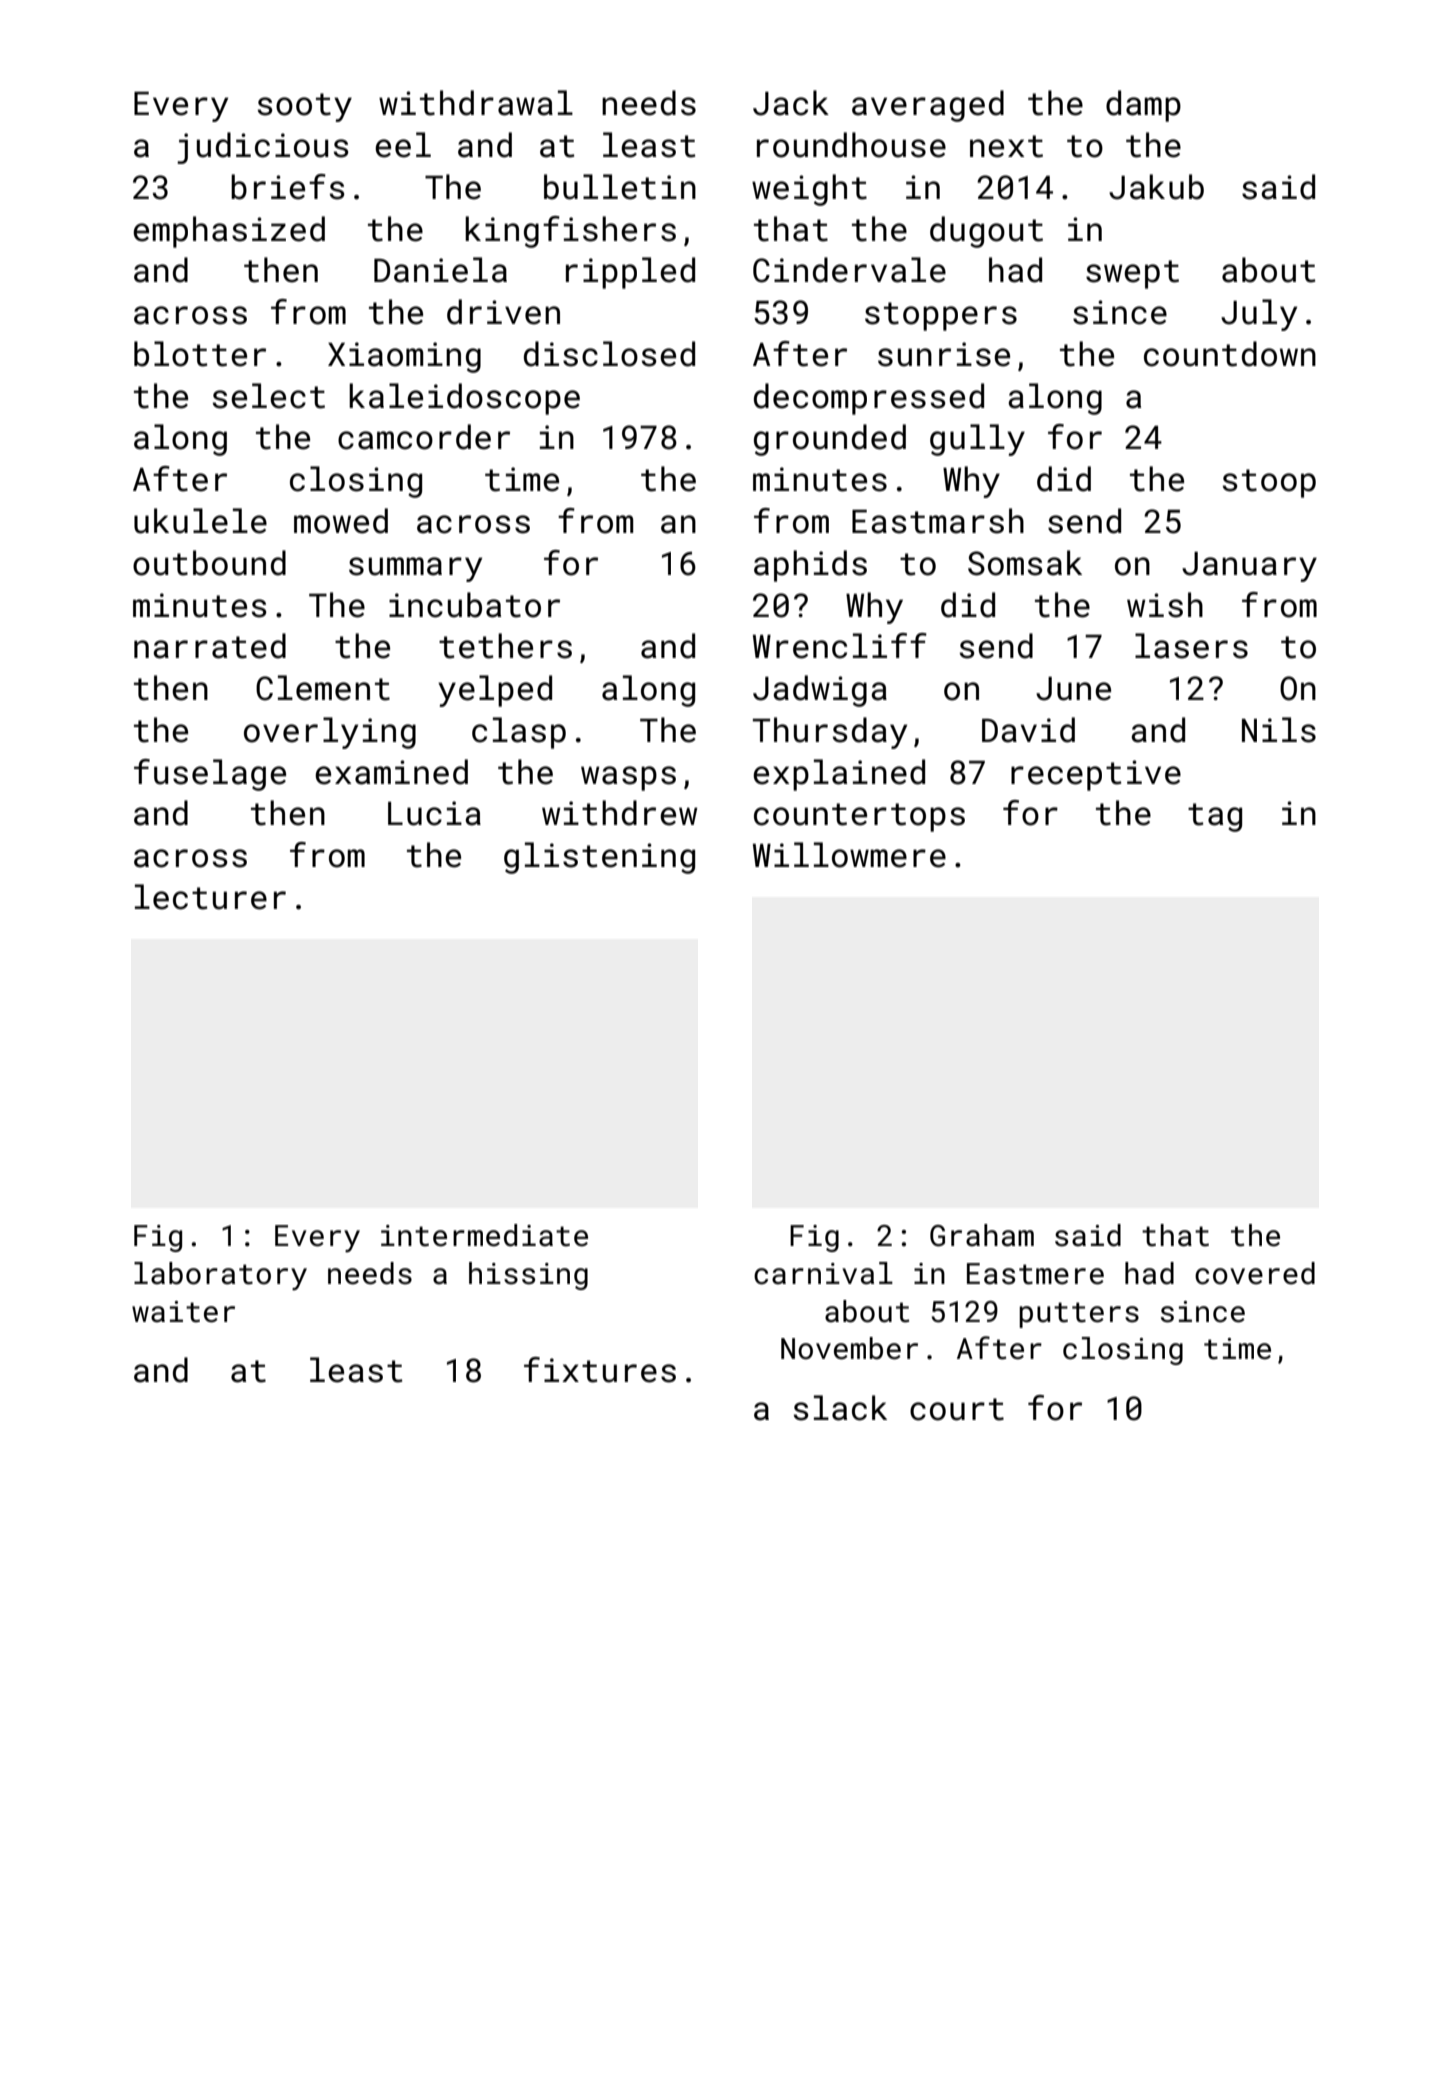 Image resolution: width=1450 pixels, height=2100 pixels. I want to click on waiter, so click(183, 1312).
